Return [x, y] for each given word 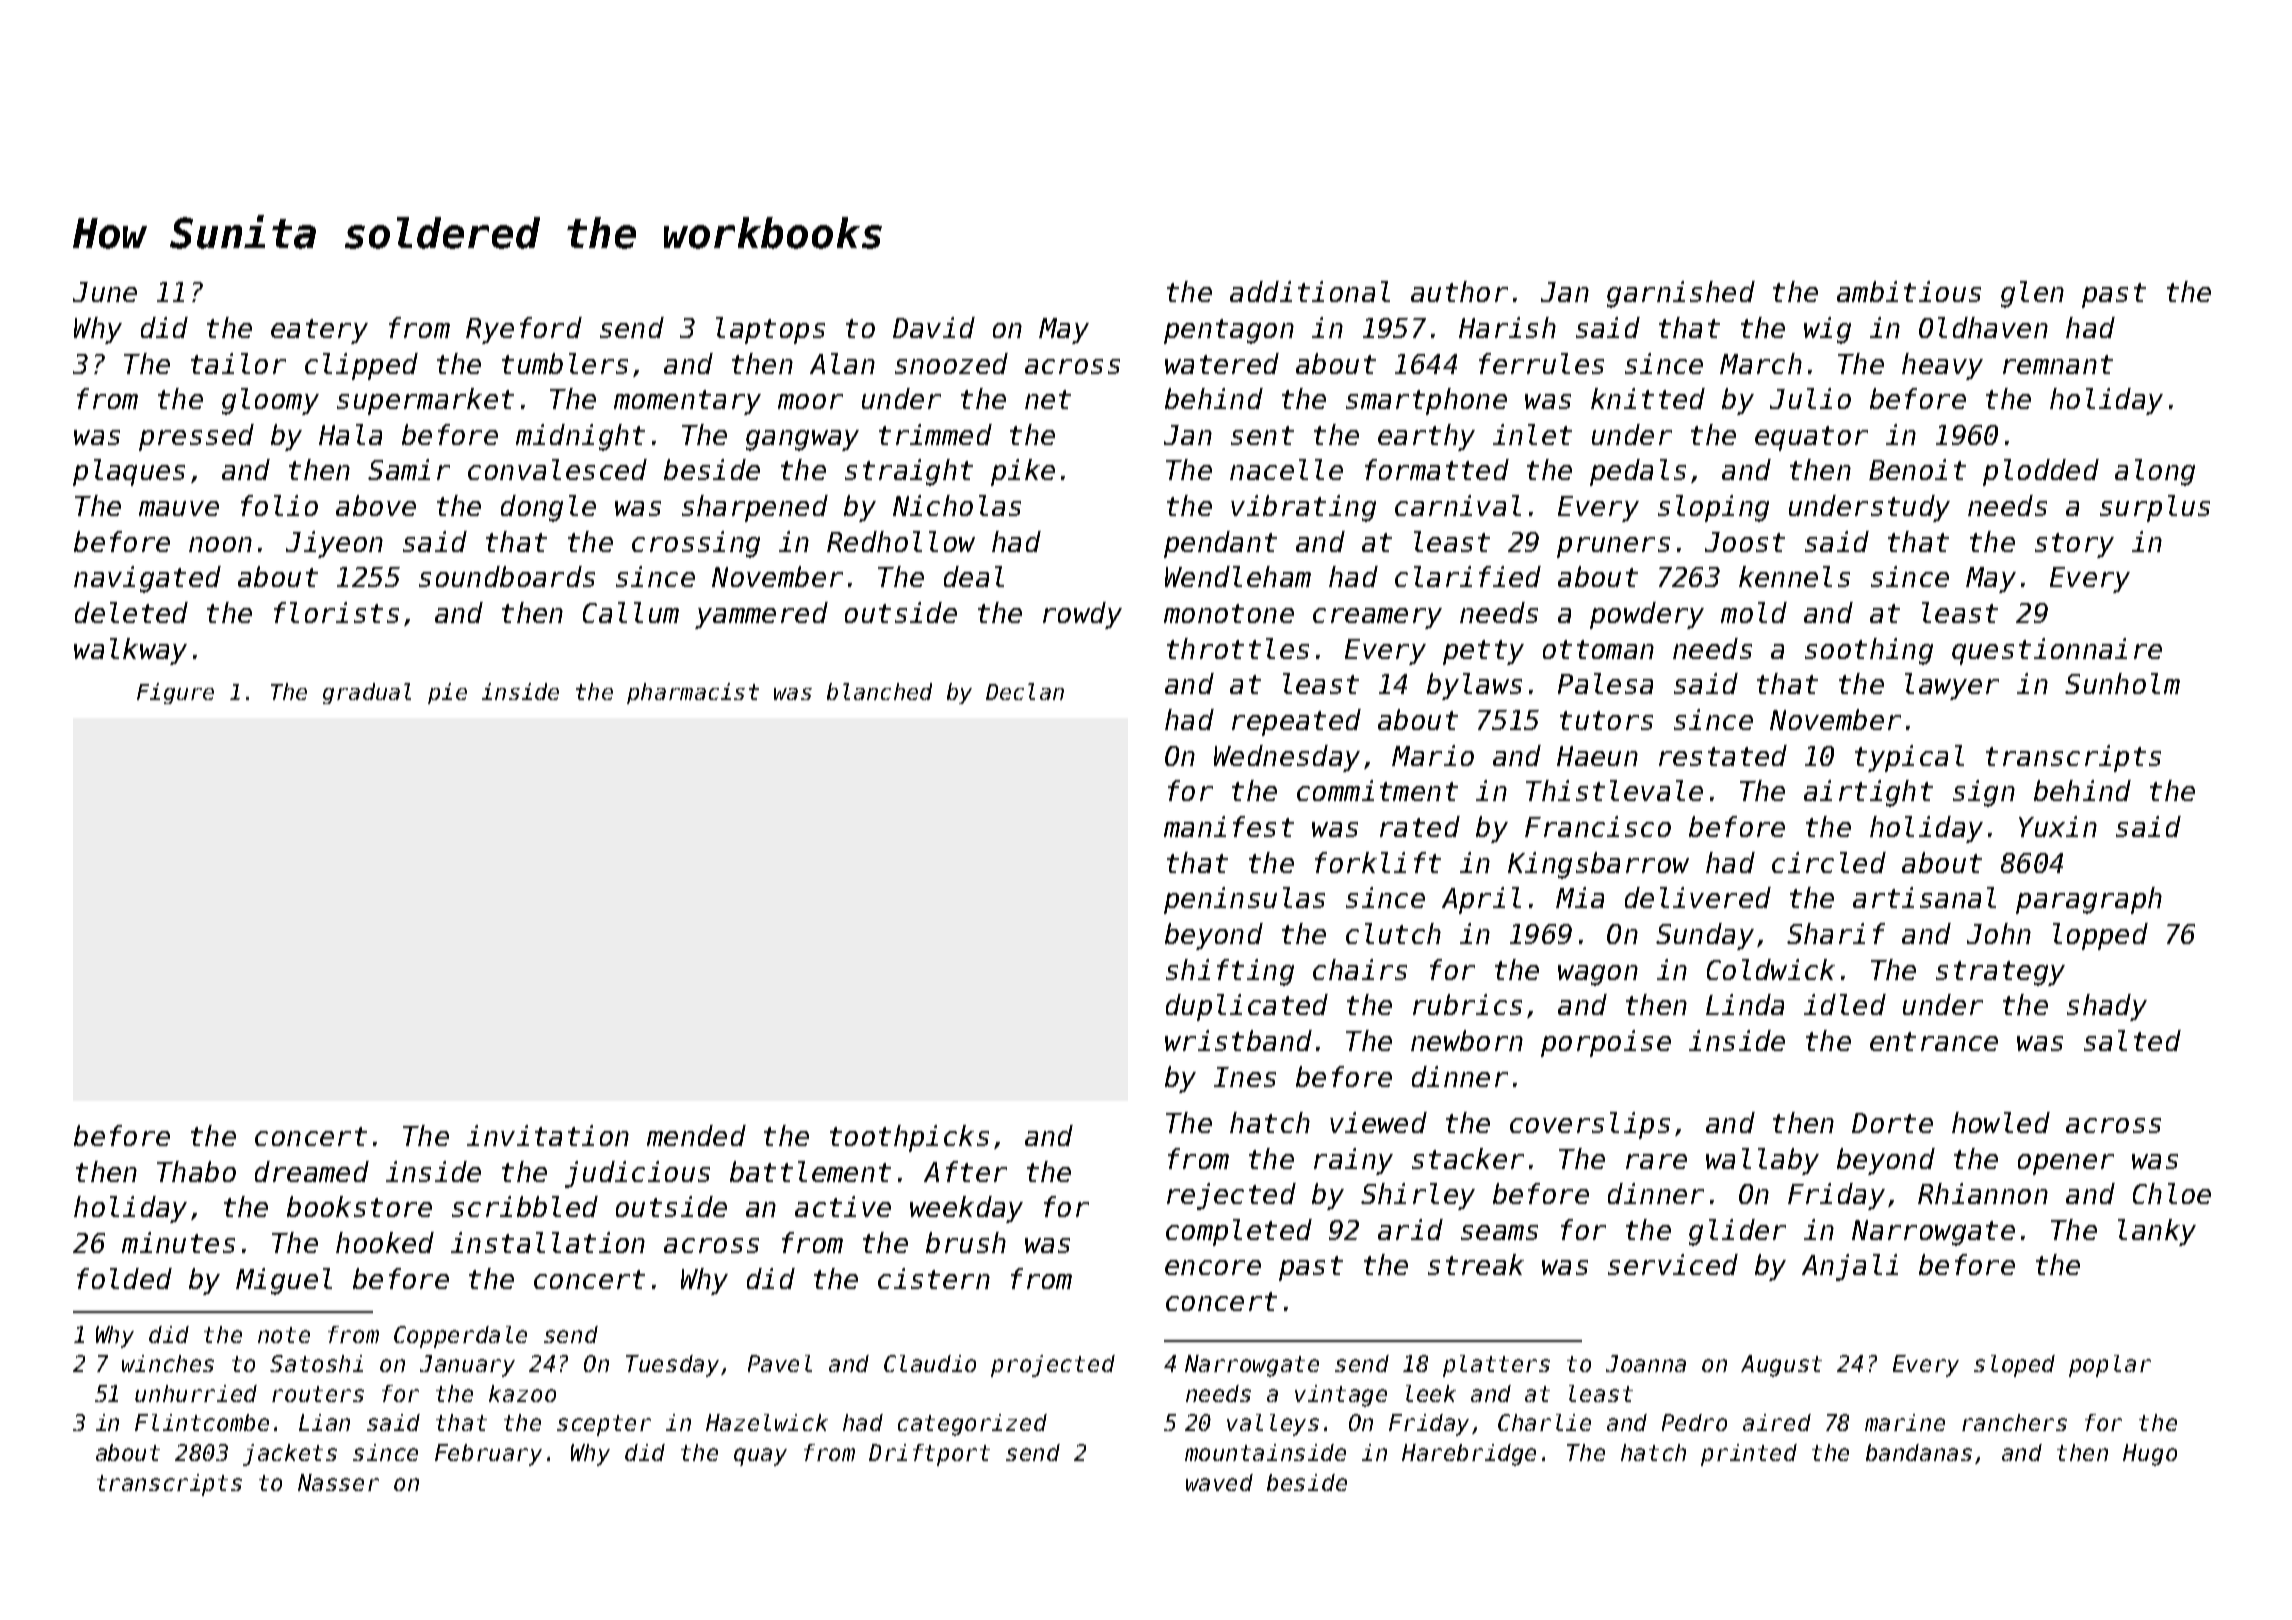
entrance [1934, 1041]
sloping [1713, 508]
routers [318, 1394]
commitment [1377, 790]
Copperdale [460, 1337]
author [1459, 291]
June [105, 292]
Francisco [1598, 826]
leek [1431, 1393]
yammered [761, 615]
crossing [696, 544]
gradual [367, 693]
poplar [2110, 1366]
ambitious [1909, 291]
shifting [1230, 972]
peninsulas [1244, 900]
